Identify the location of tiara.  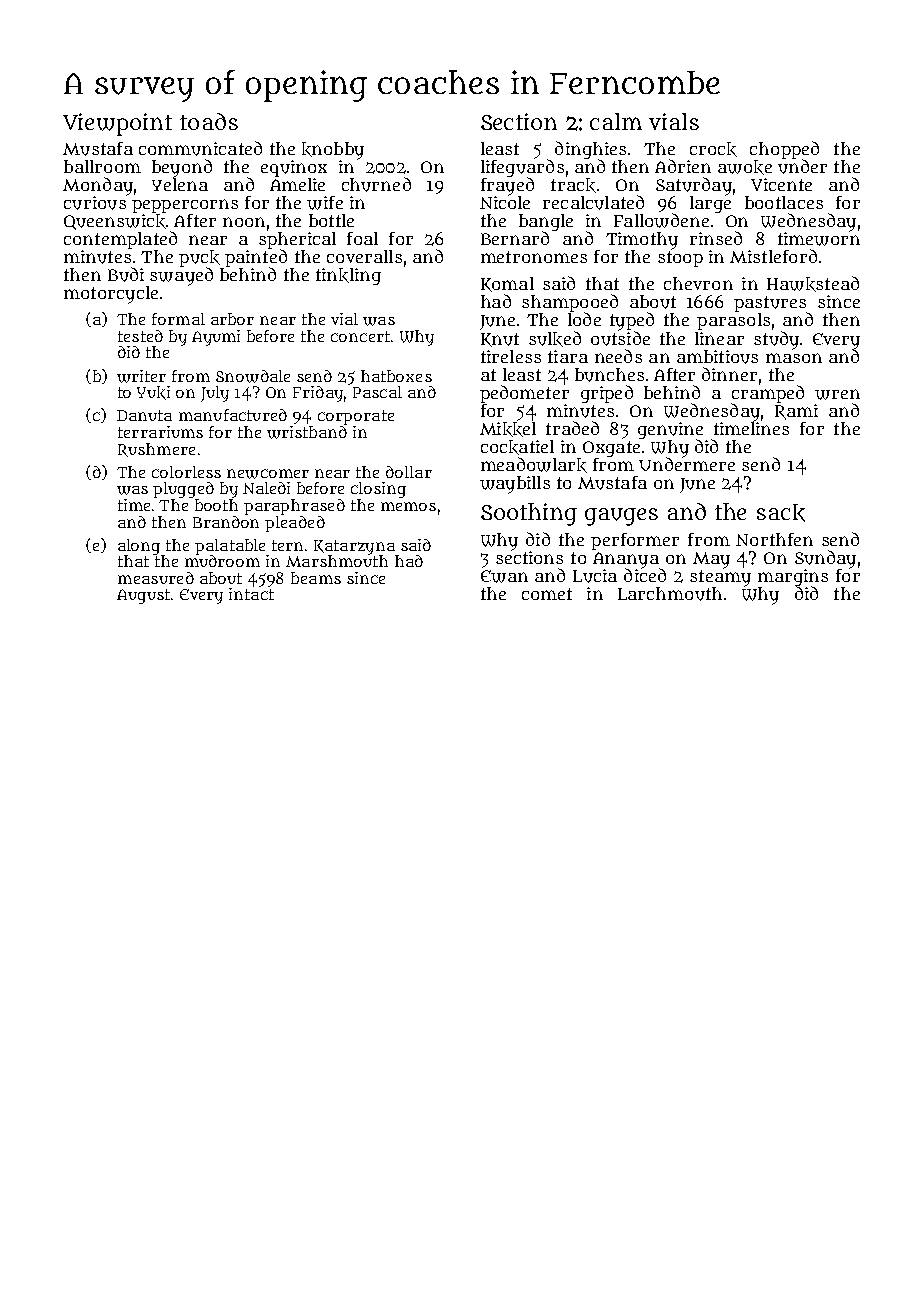
(568, 356).
